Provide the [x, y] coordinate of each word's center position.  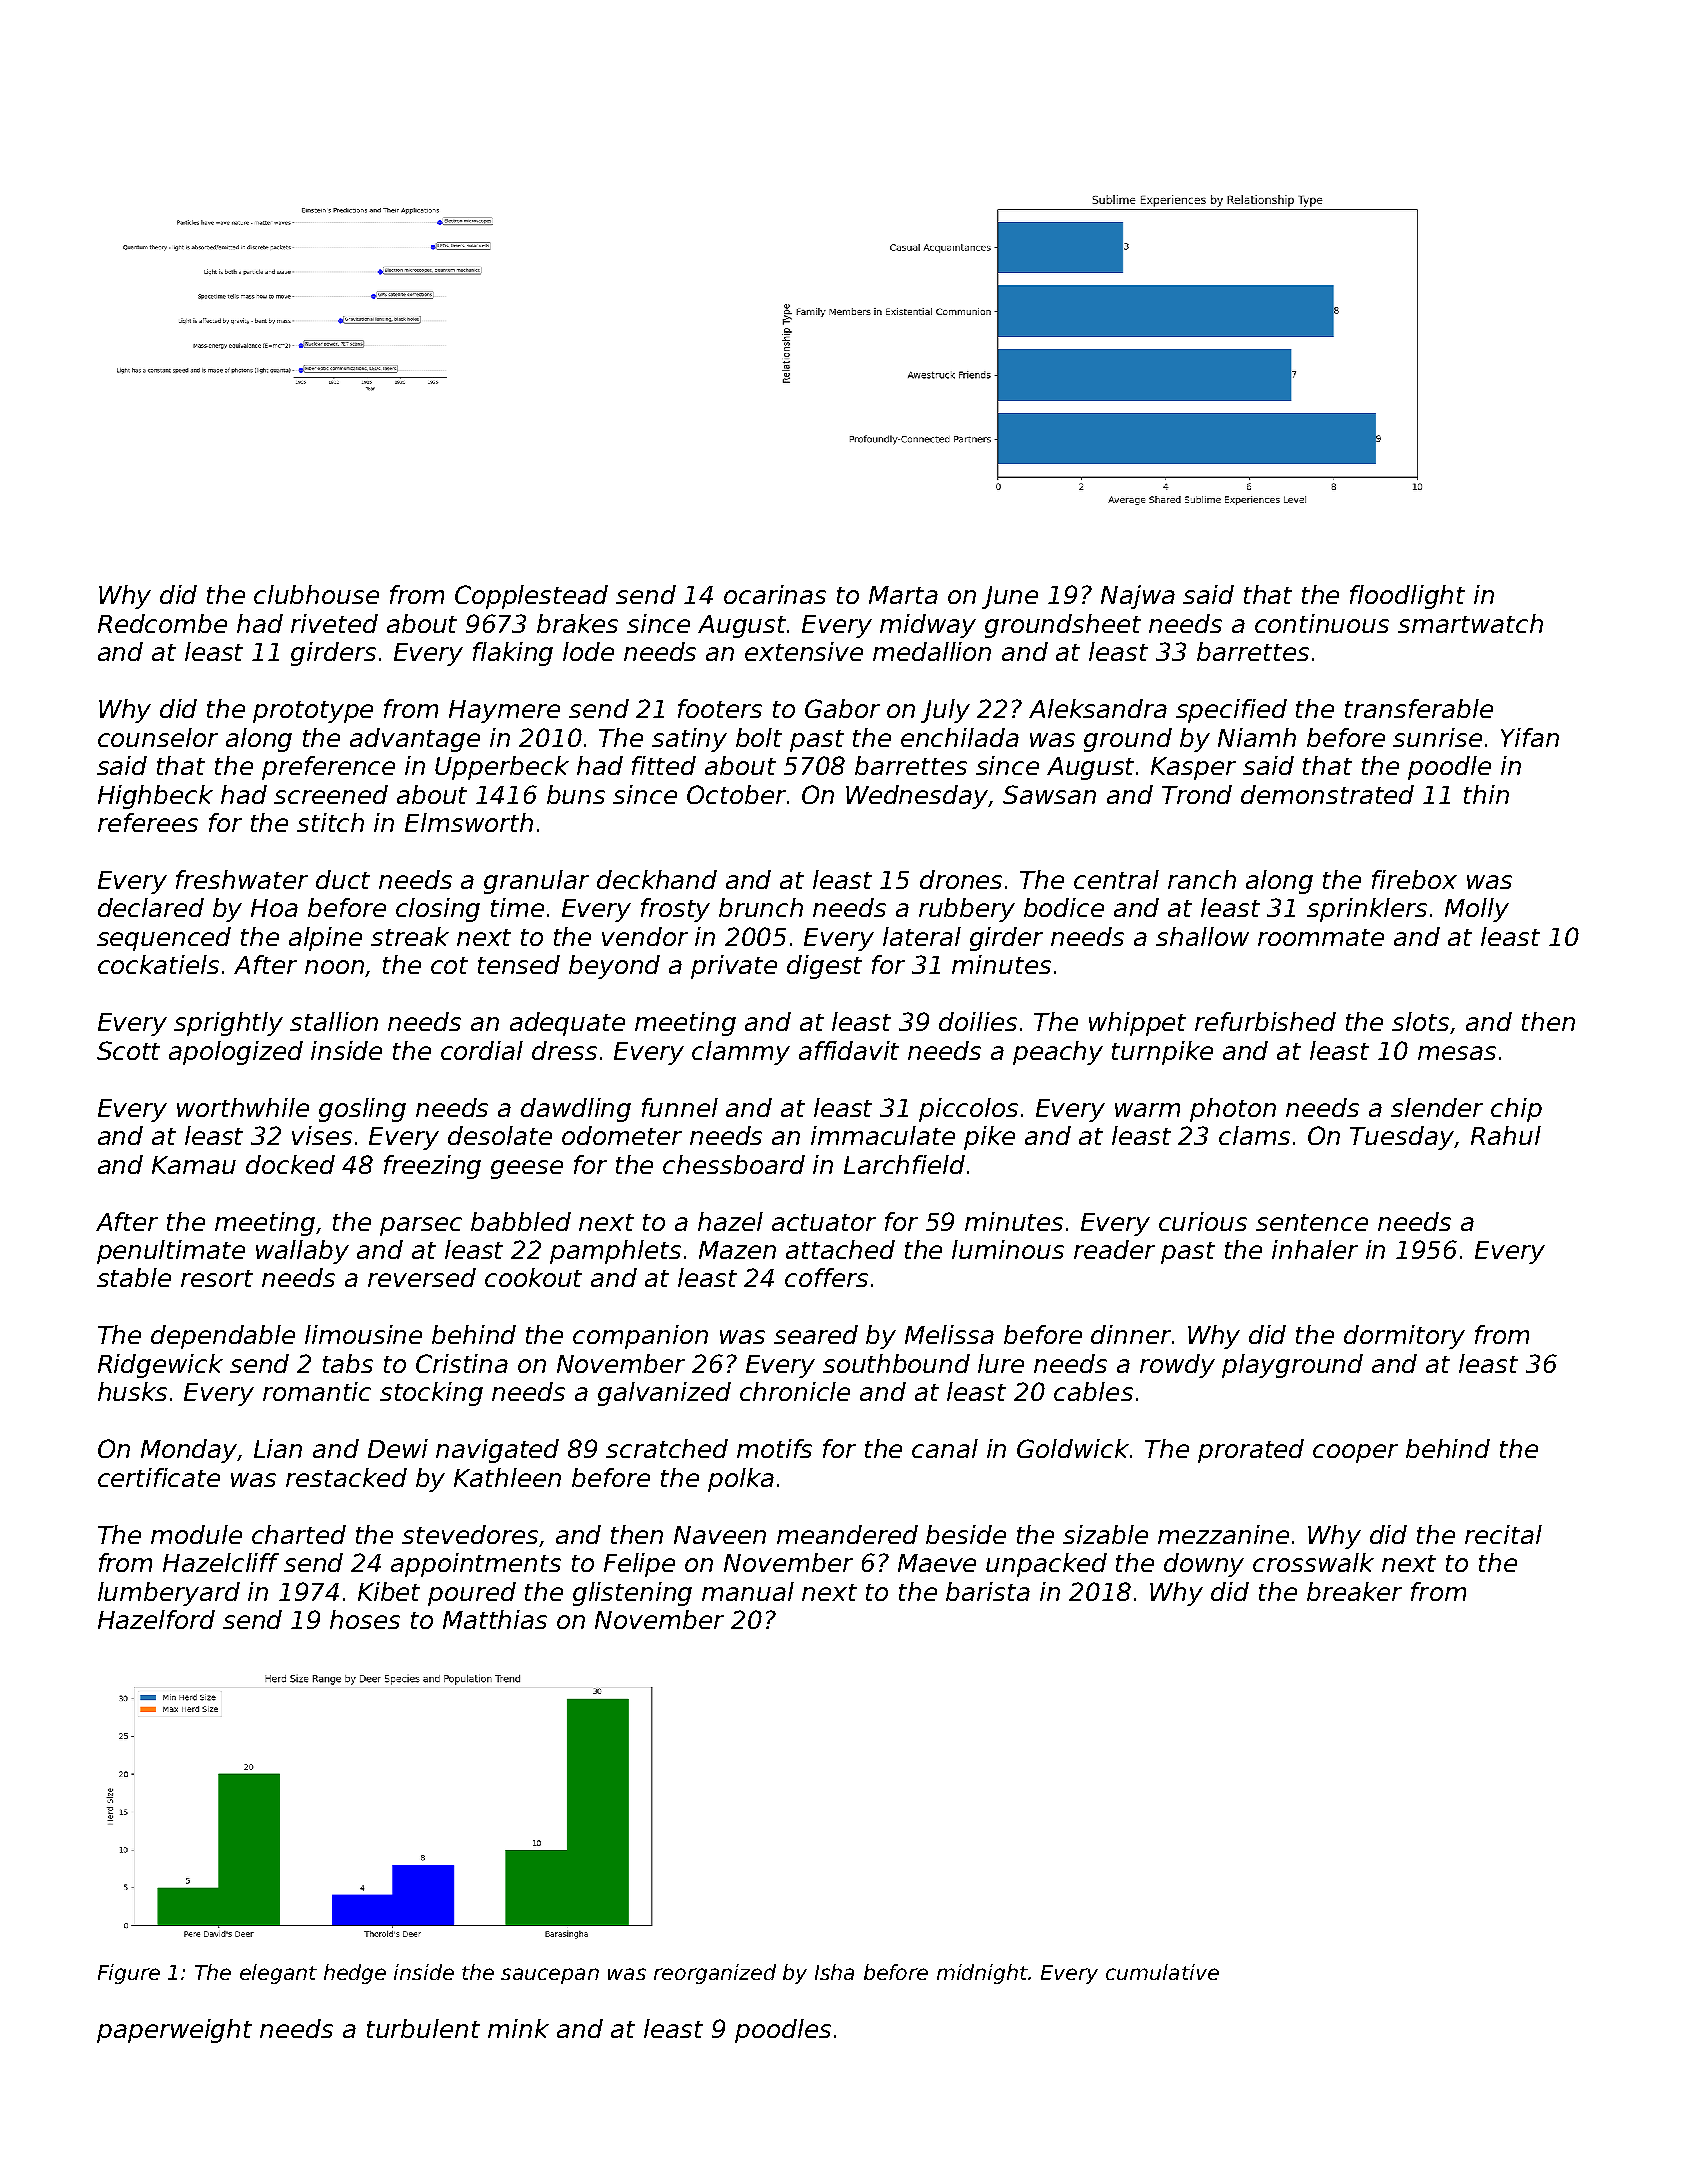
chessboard [734, 1164]
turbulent [423, 2028]
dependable [223, 1337]
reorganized [715, 1974]
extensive [804, 651]
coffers [826, 1277]
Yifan [1530, 737]
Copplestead [531, 597]
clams [1254, 1135]
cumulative [1162, 1972]
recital [1503, 1534]
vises [322, 1135]
